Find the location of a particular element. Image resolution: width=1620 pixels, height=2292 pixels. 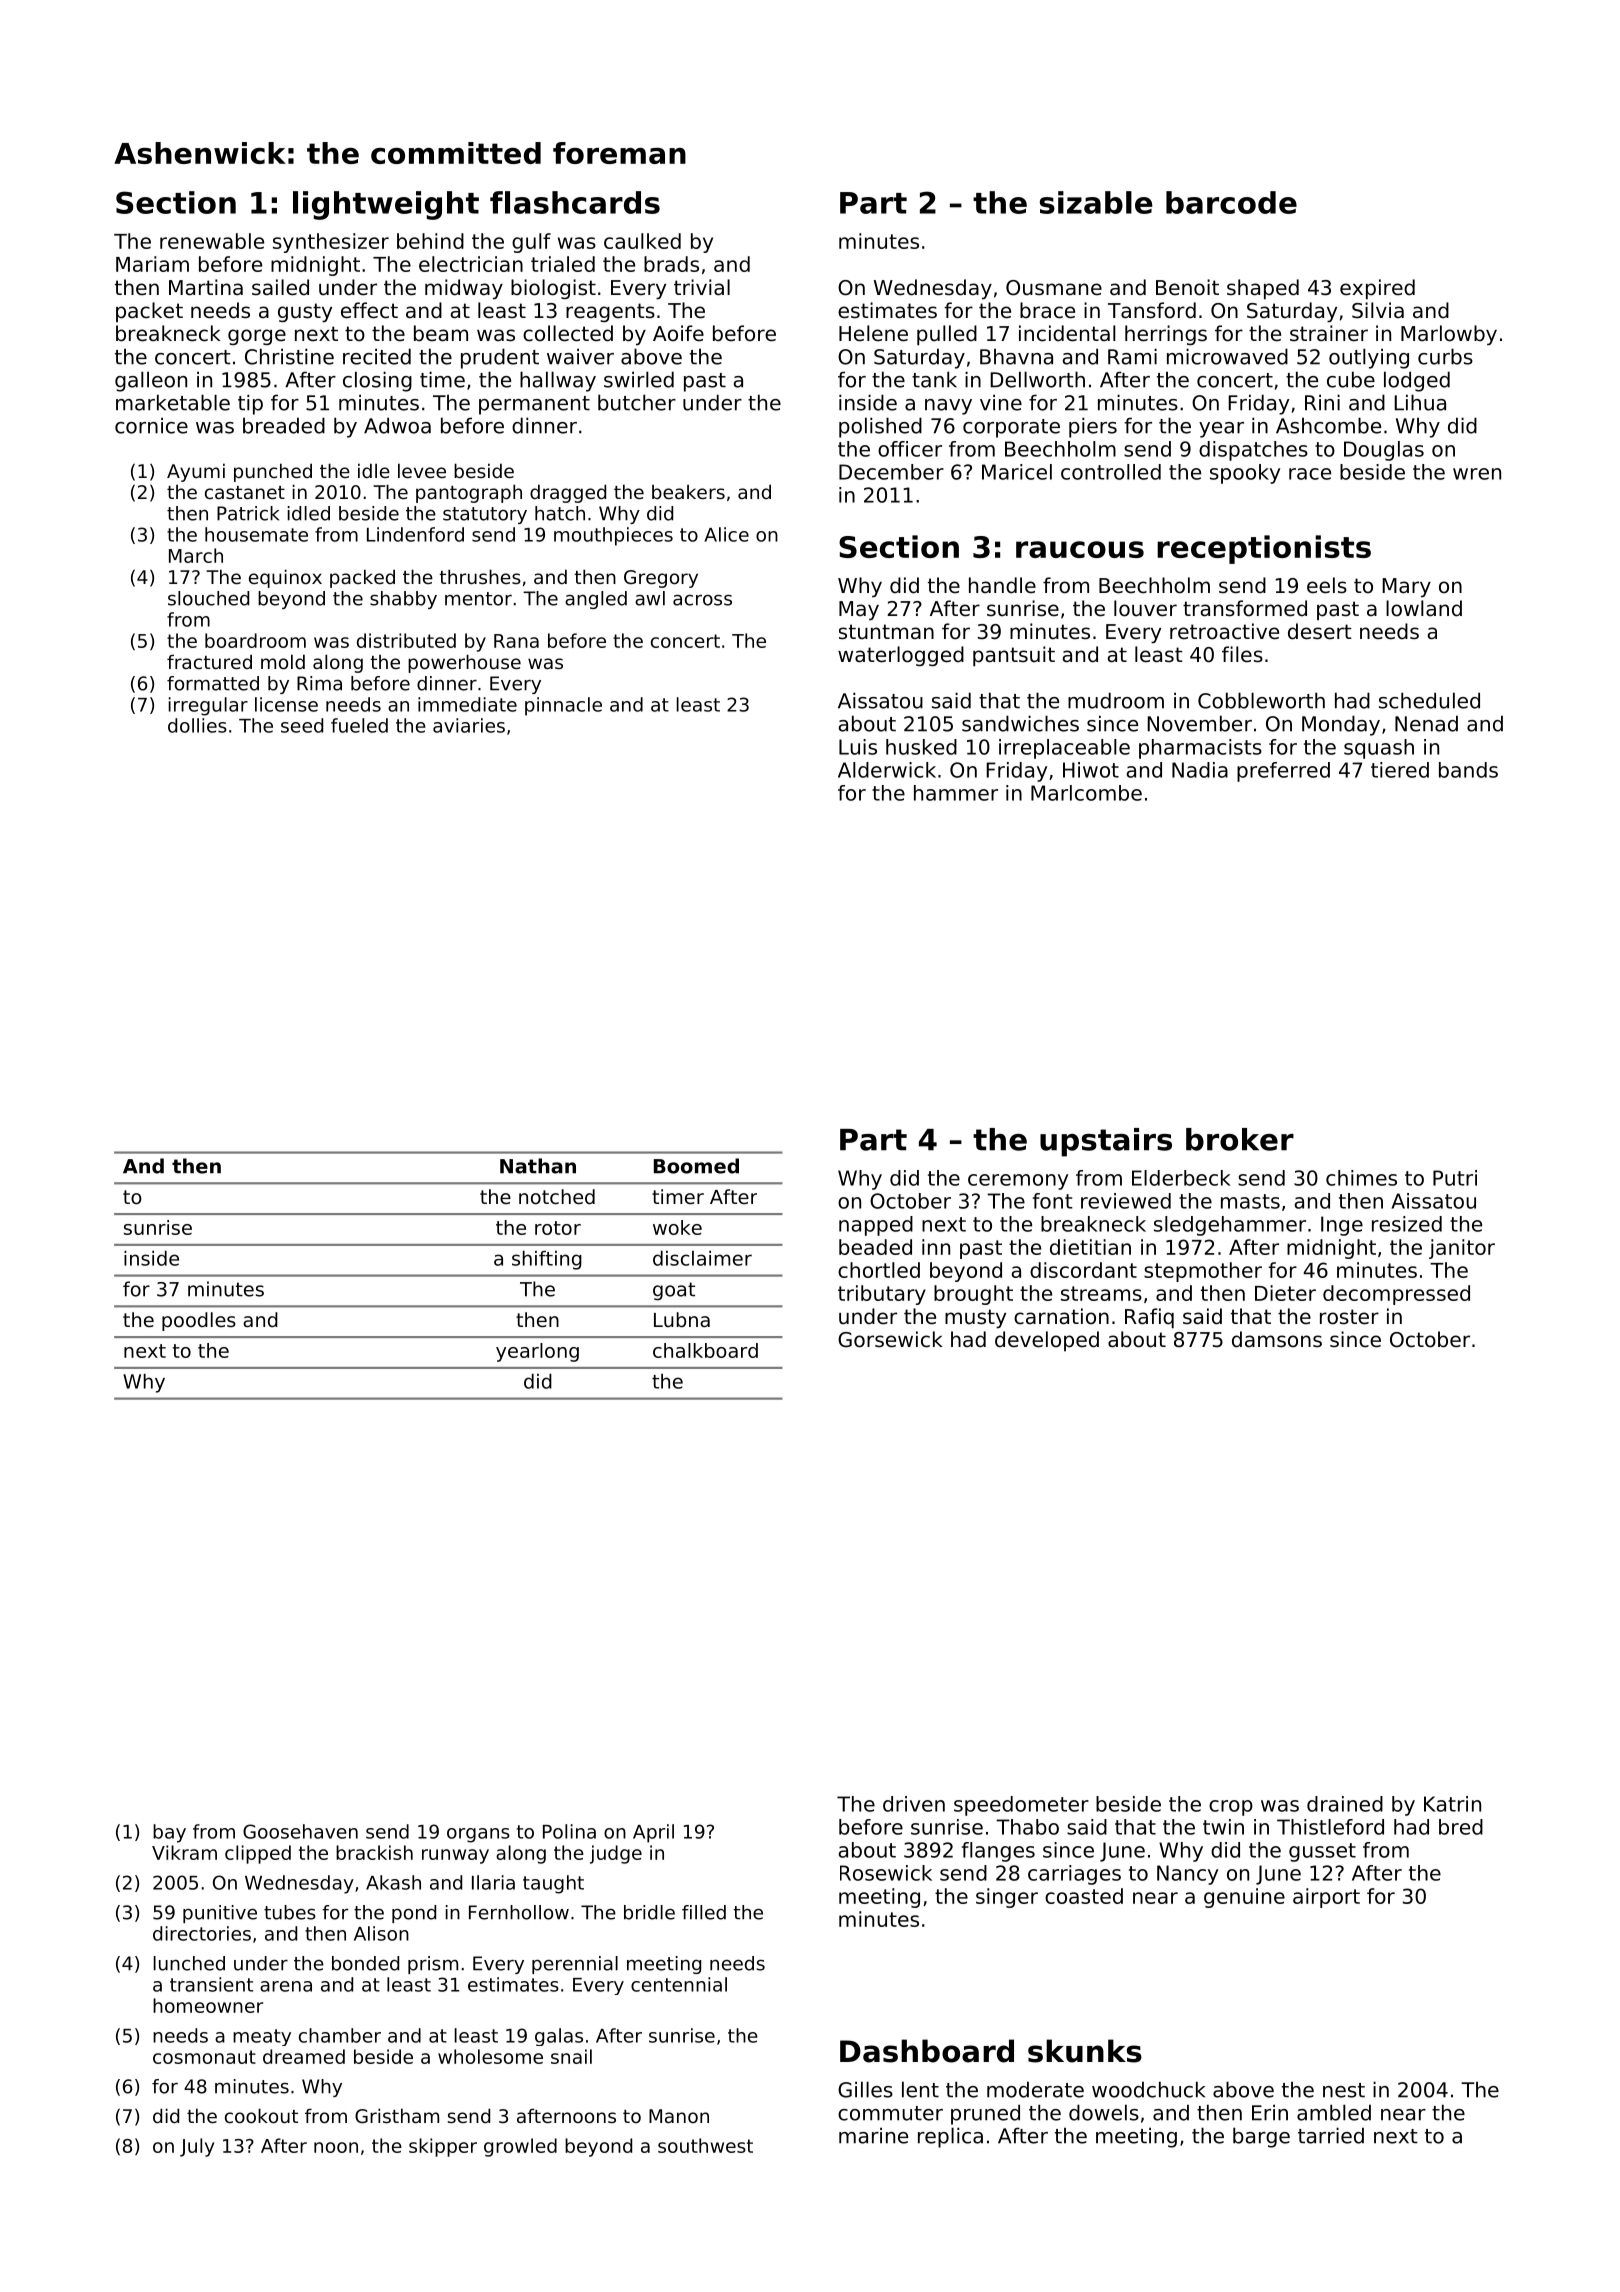

Nathan is located at coordinates (538, 1166).
